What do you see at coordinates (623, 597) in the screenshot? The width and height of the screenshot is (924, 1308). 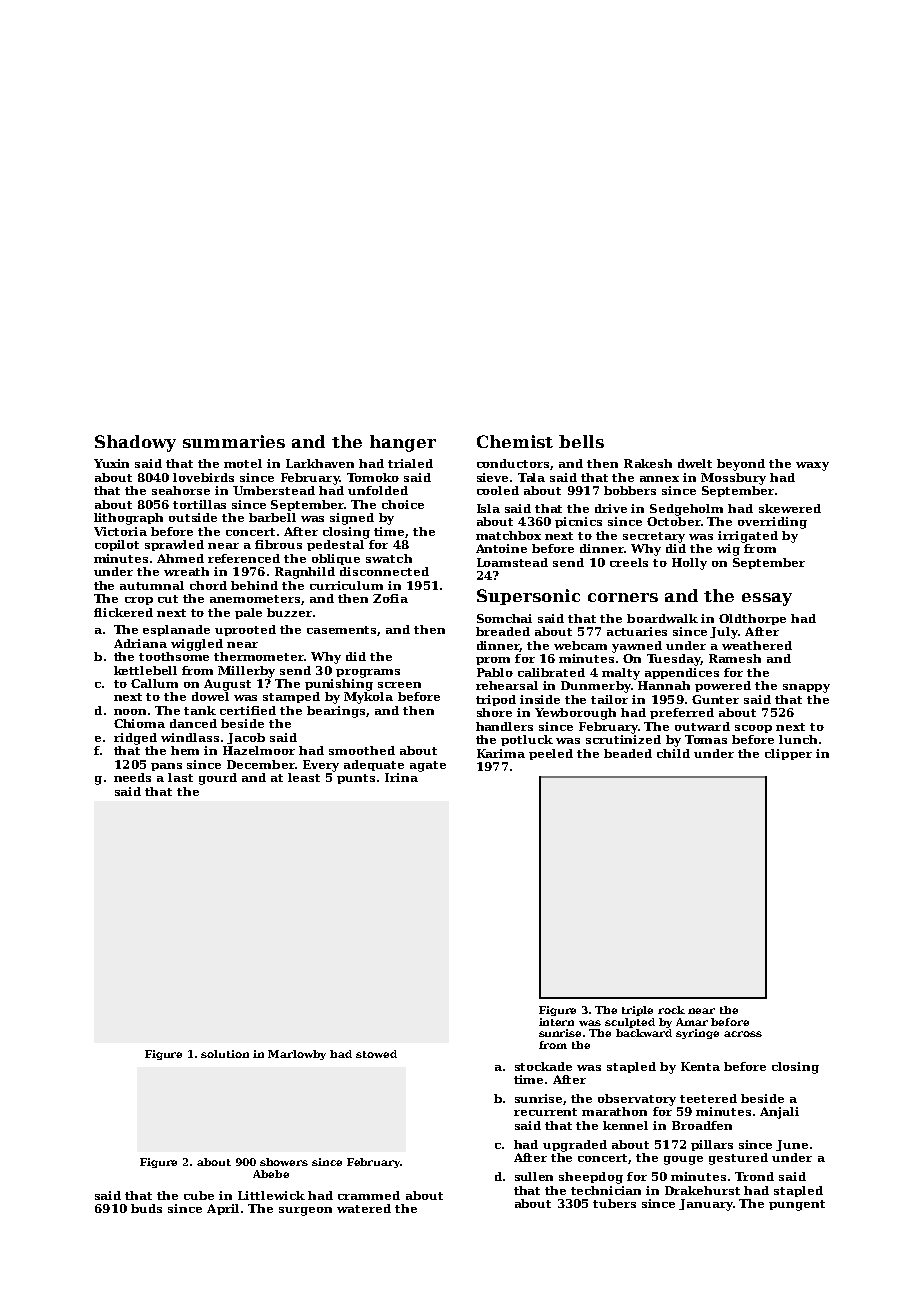 I see `corners` at bounding box center [623, 597].
